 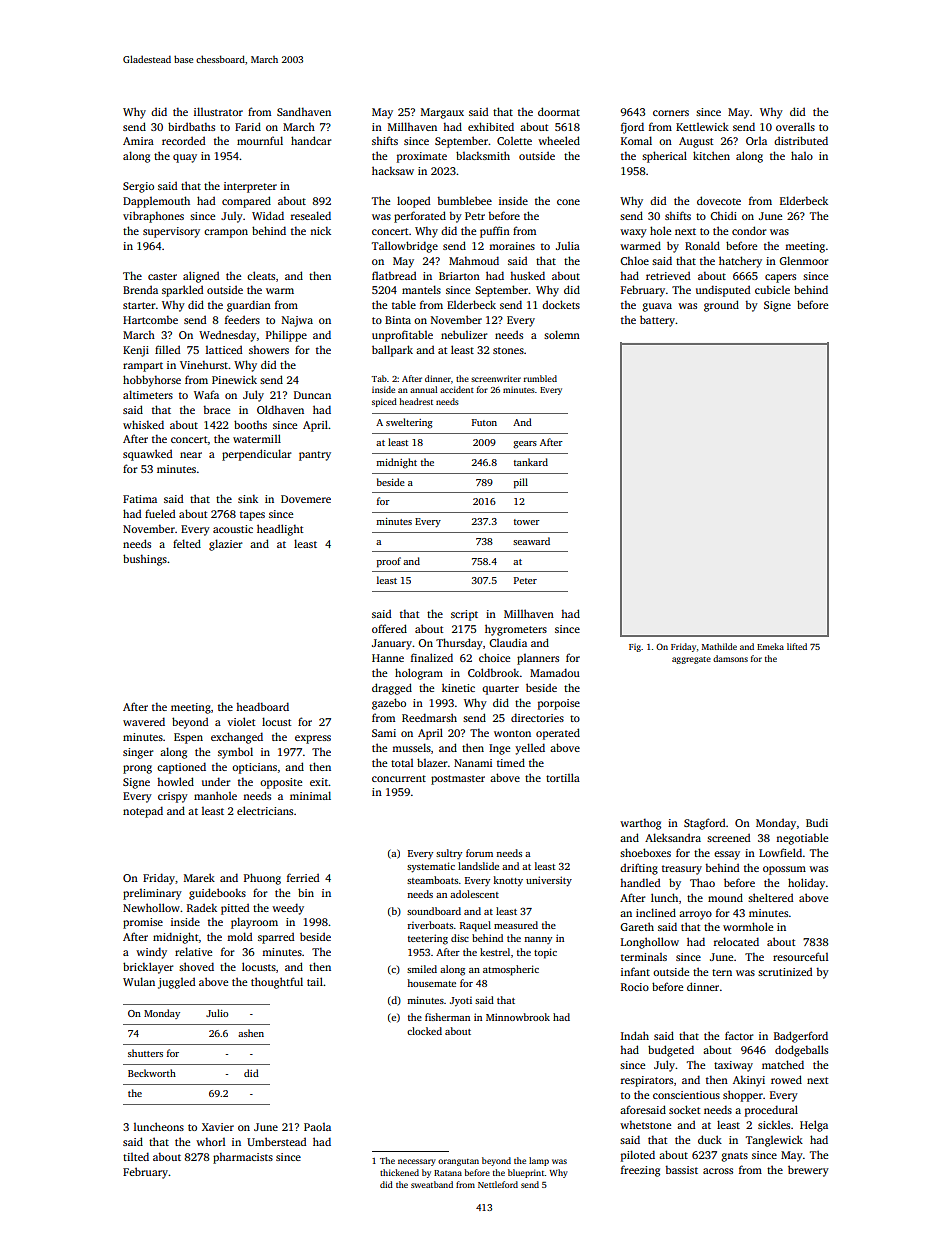 I want to click on glazier, so click(x=225, y=545).
